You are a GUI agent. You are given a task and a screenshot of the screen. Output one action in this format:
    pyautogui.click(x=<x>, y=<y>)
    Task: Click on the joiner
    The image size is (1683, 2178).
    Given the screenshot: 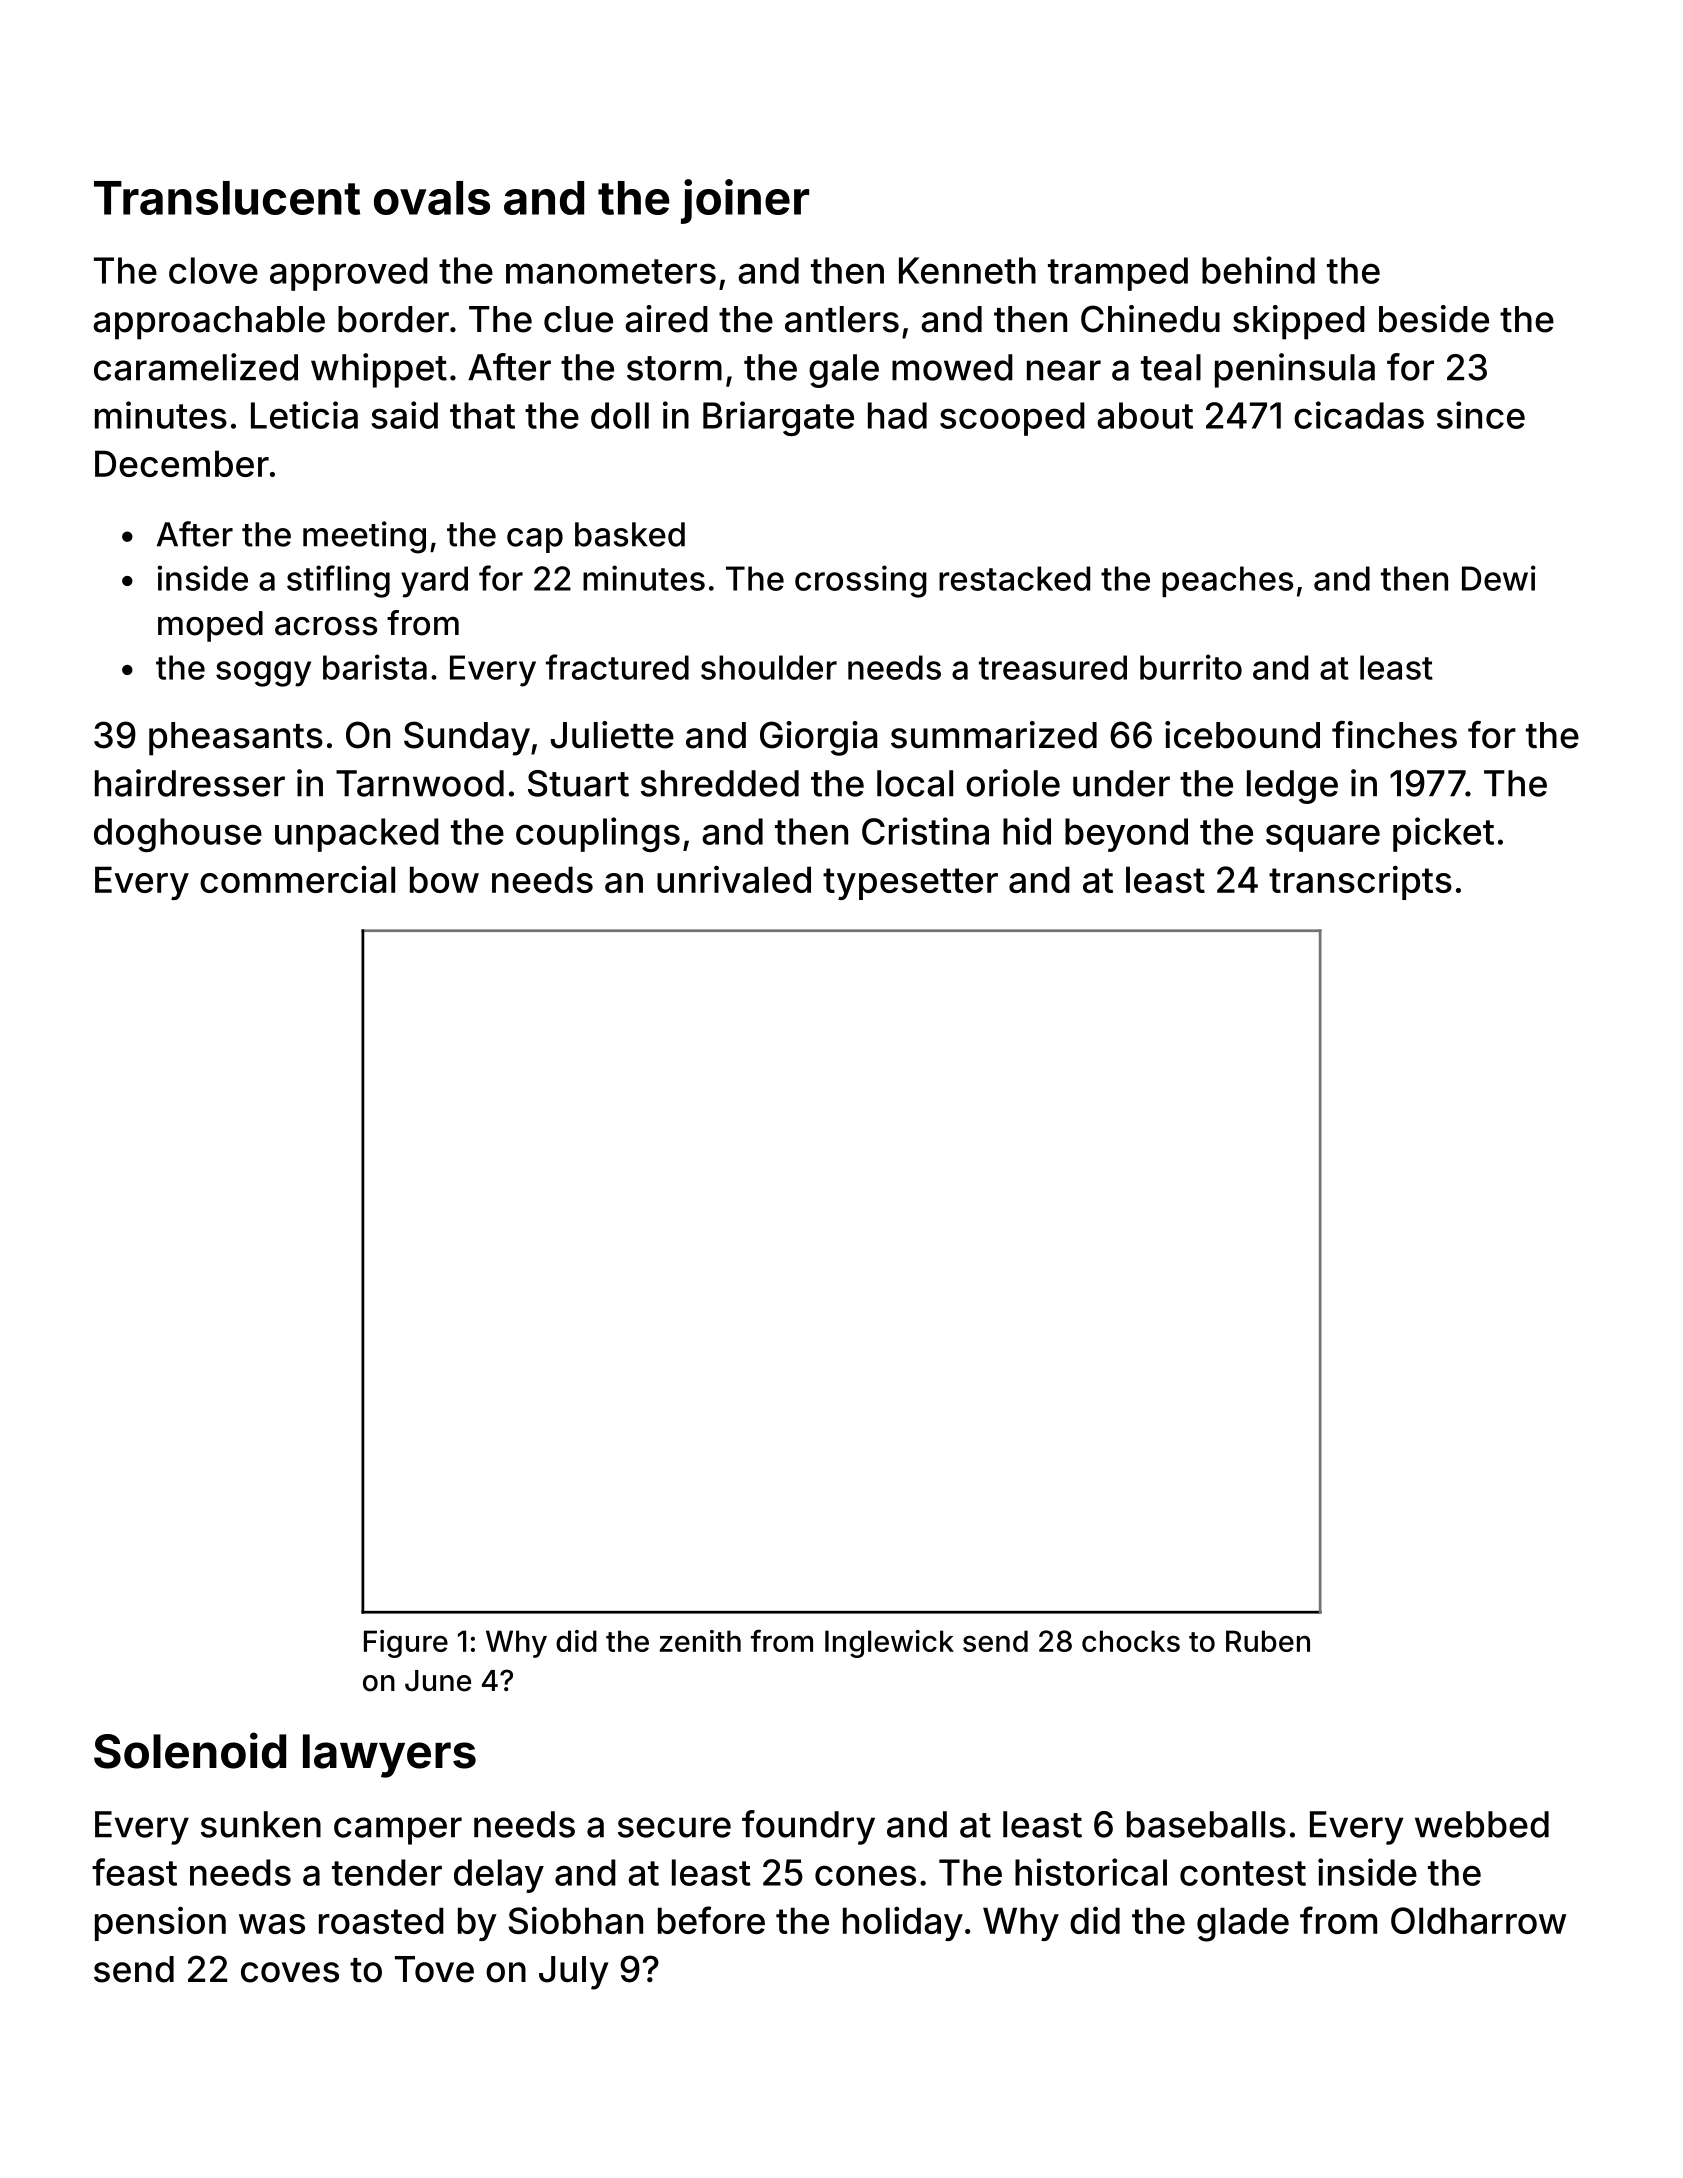 What is the action you would take?
    pyautogui.click(x=745, y=201)
